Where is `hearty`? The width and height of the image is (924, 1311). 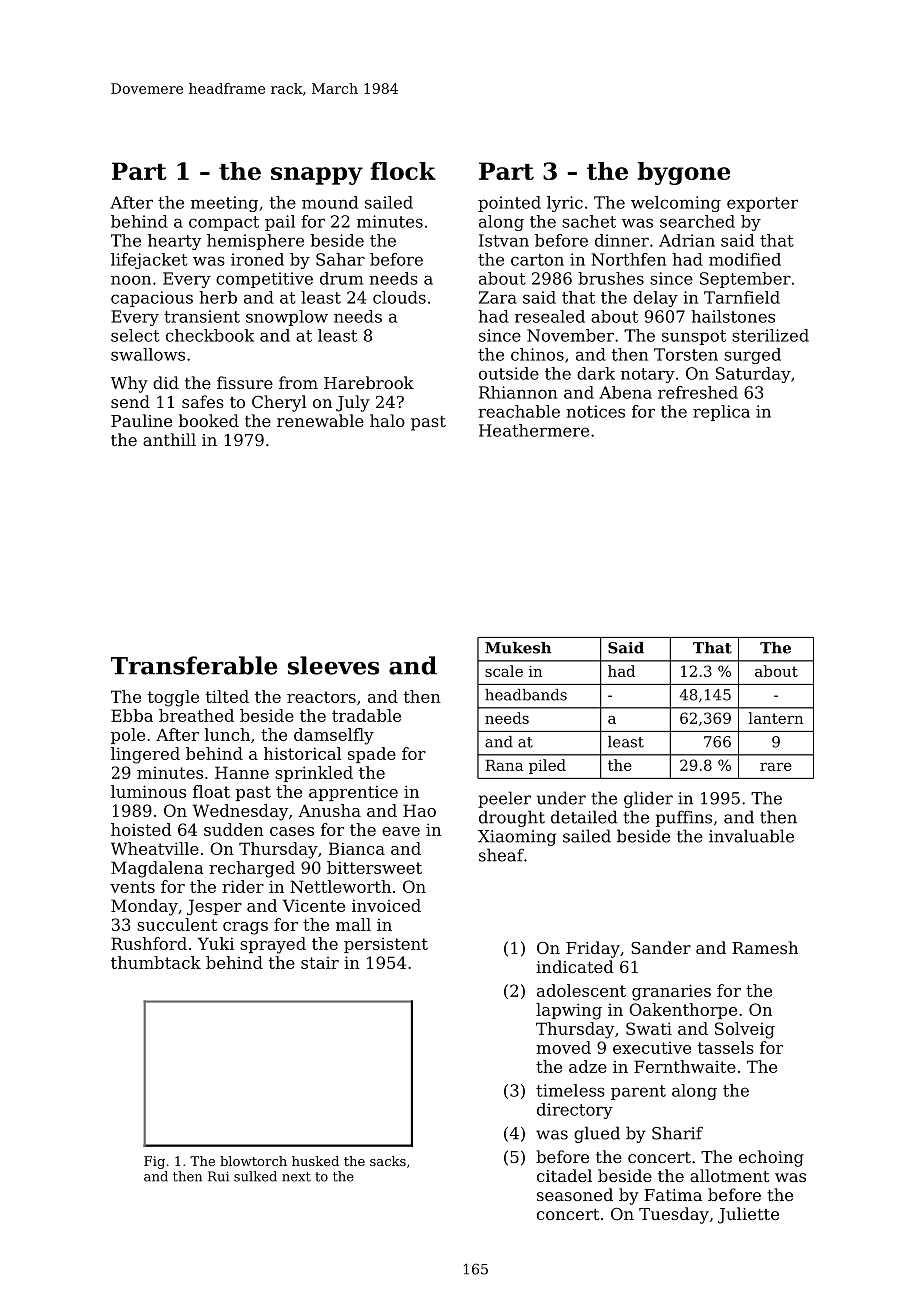 hearty is located at coordinates (174, 242).
